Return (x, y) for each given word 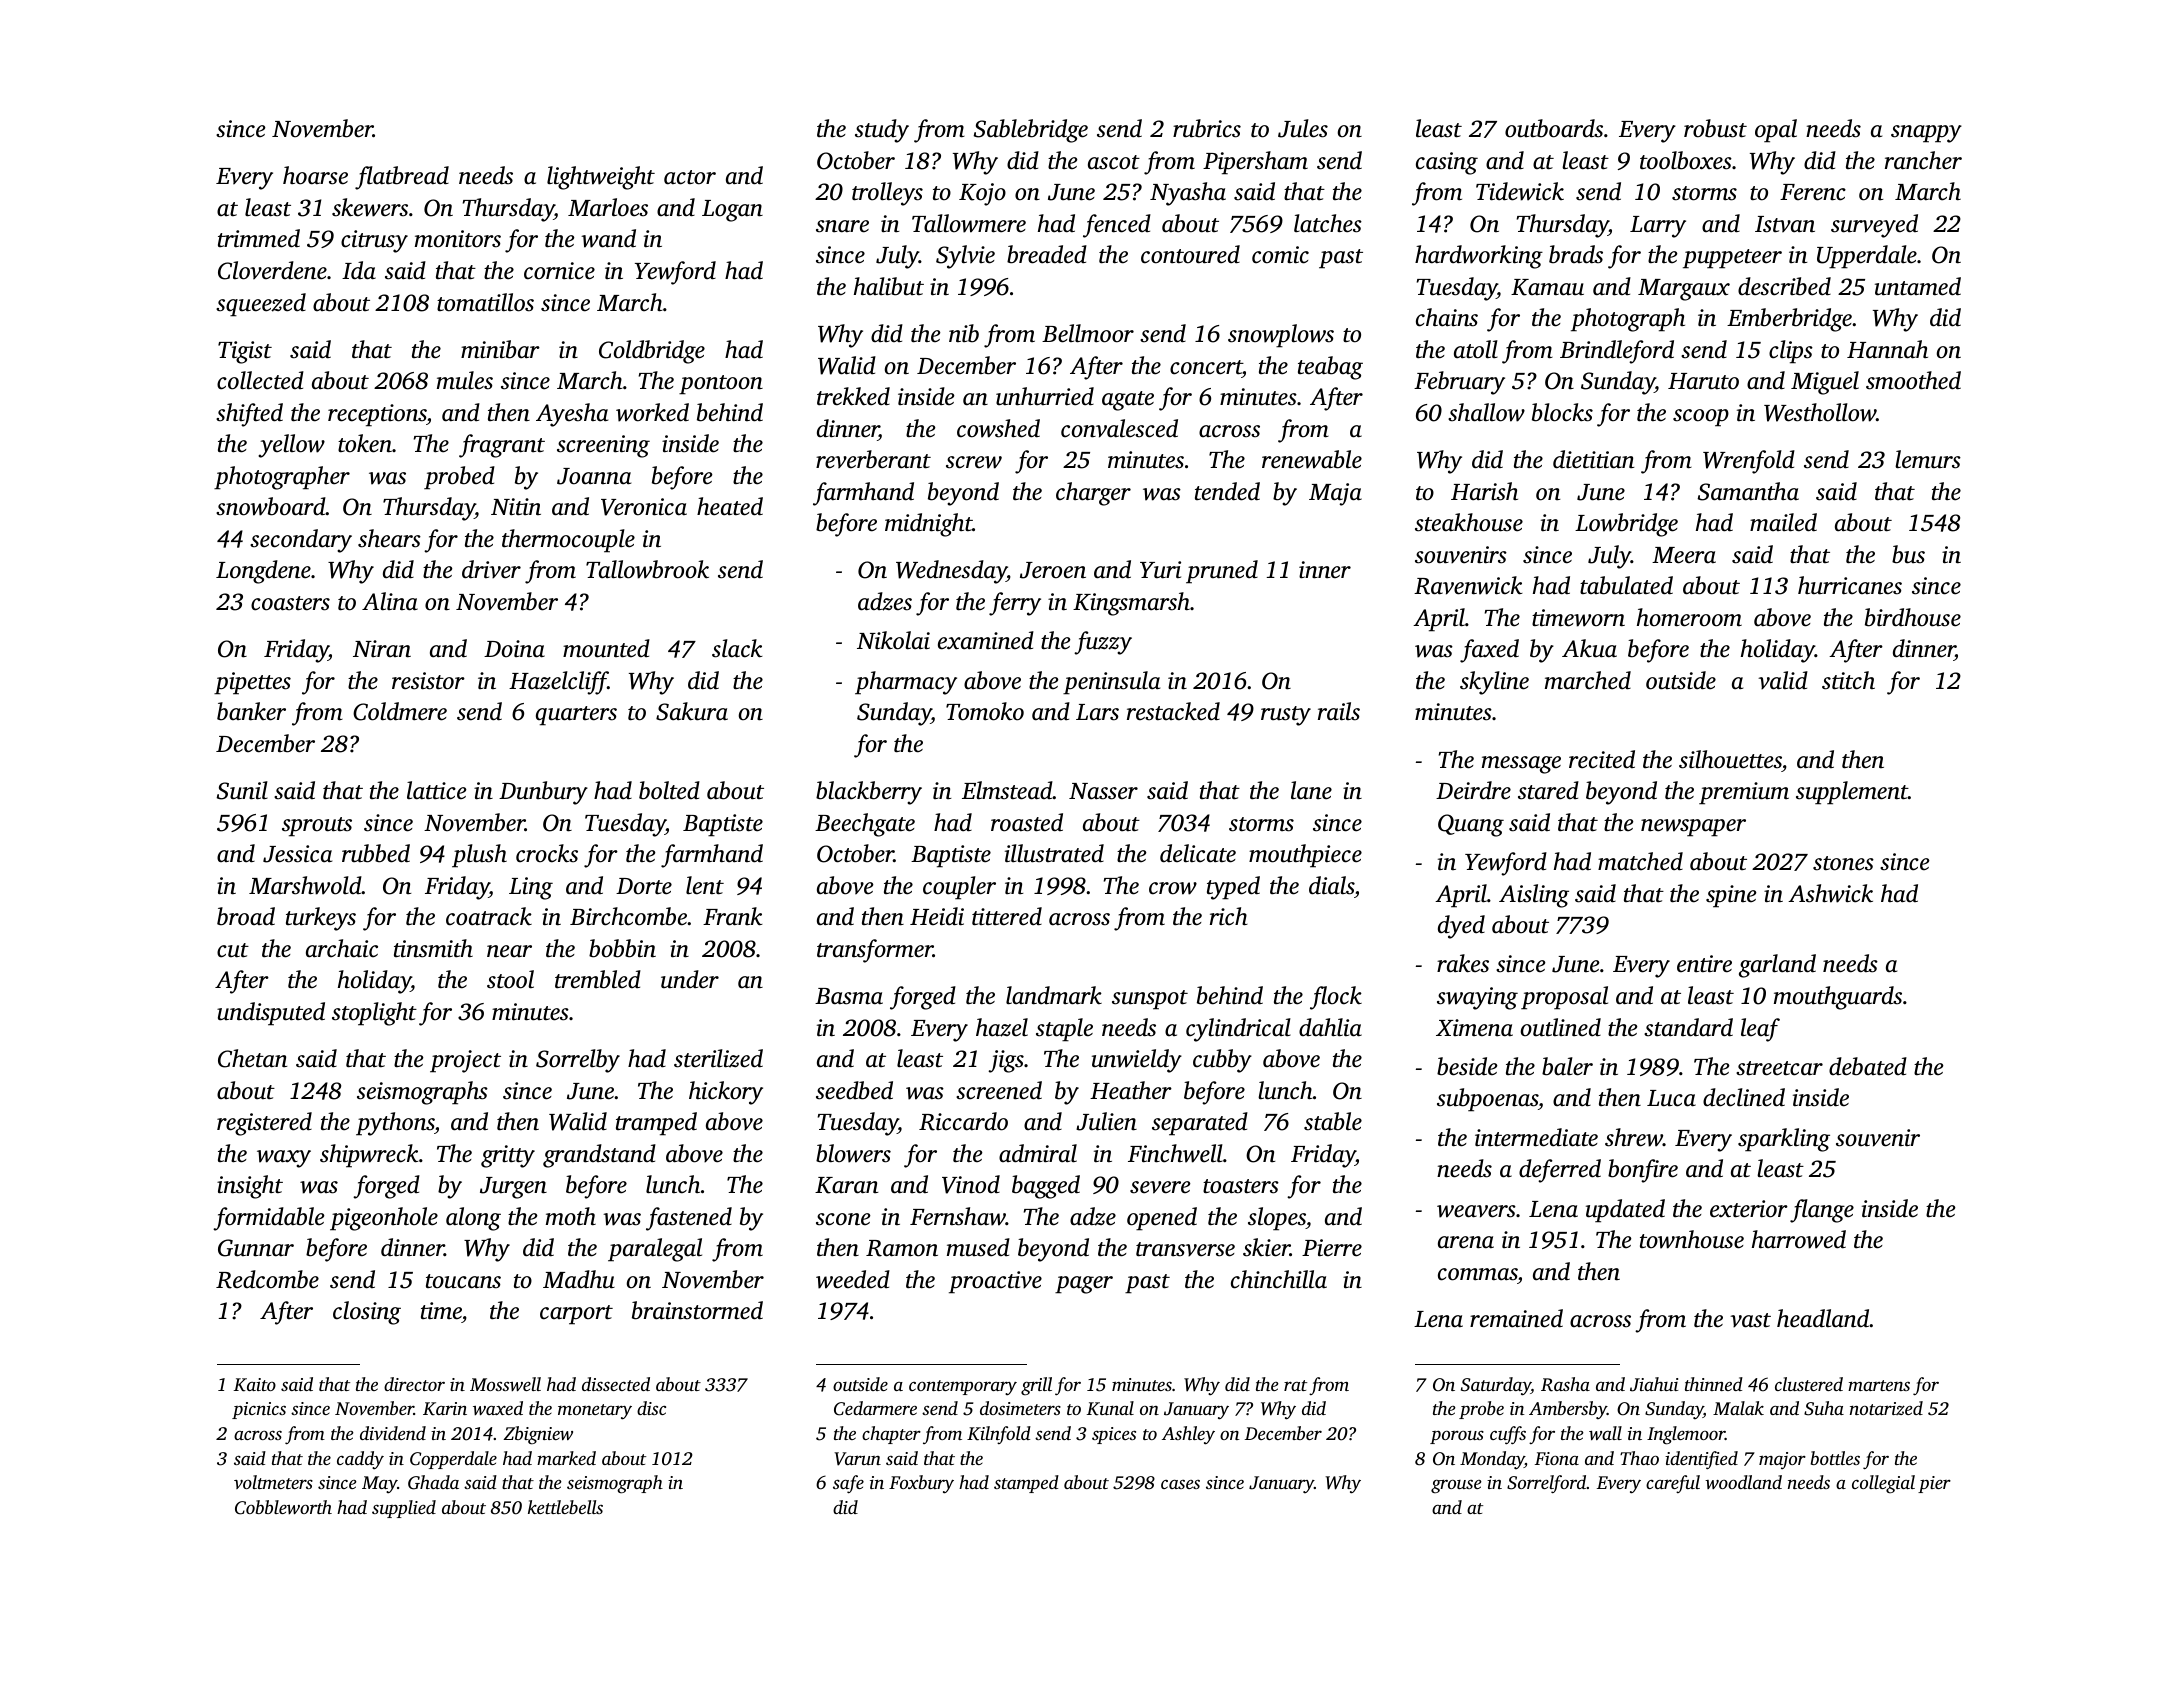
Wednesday (951, 572)
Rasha (1565, 1384)
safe (848, 1484)
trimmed (259, 238)
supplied (404, 1509)
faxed (1489, 651)
